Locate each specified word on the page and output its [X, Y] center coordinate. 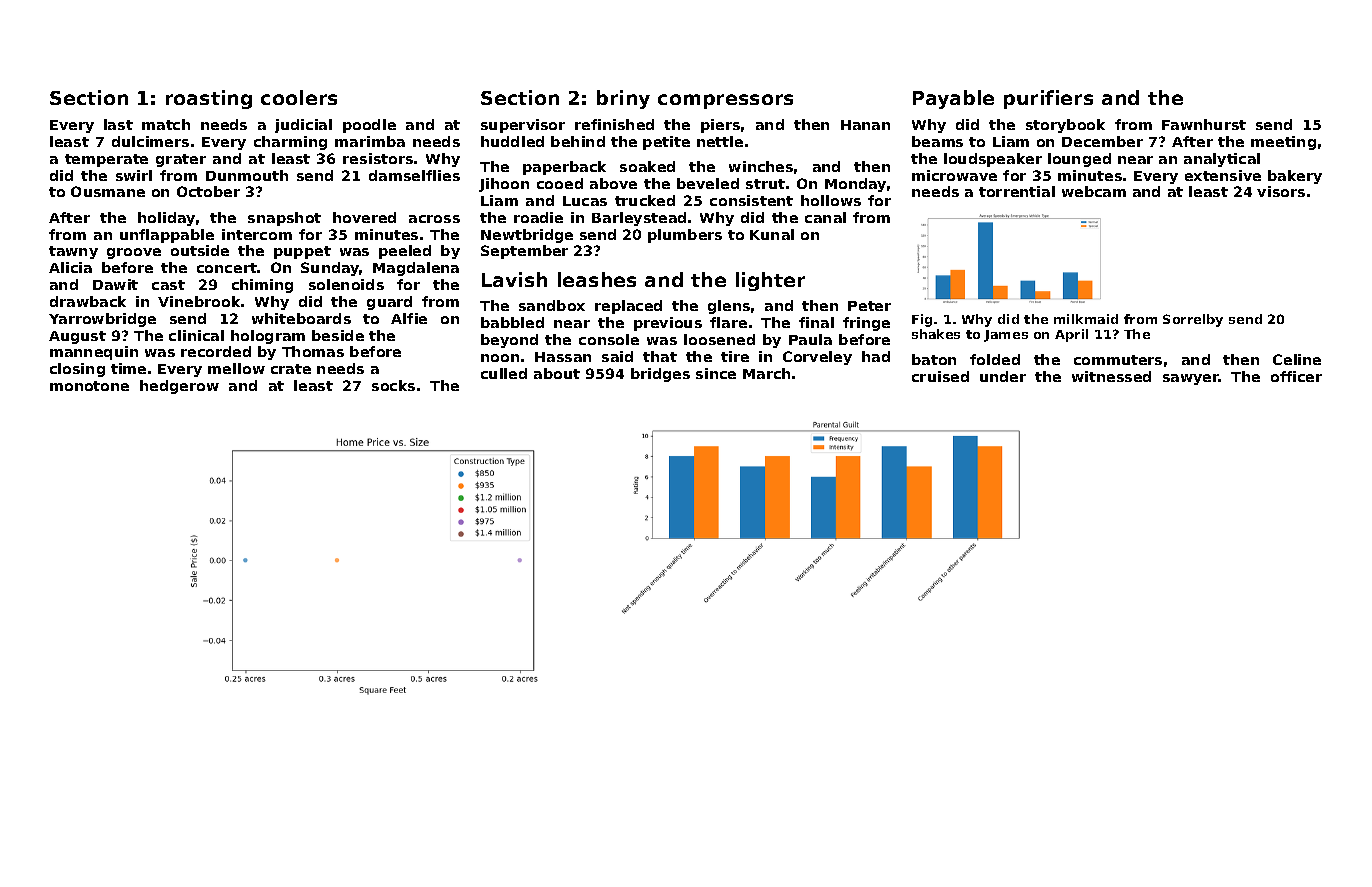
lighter [770, 281]
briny [623, 99]
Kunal [772, 234]
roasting [209, 99]
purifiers [1048, 99]
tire [735, 356]
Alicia [70, 267]
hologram [268, 337]
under [1003, 376]
